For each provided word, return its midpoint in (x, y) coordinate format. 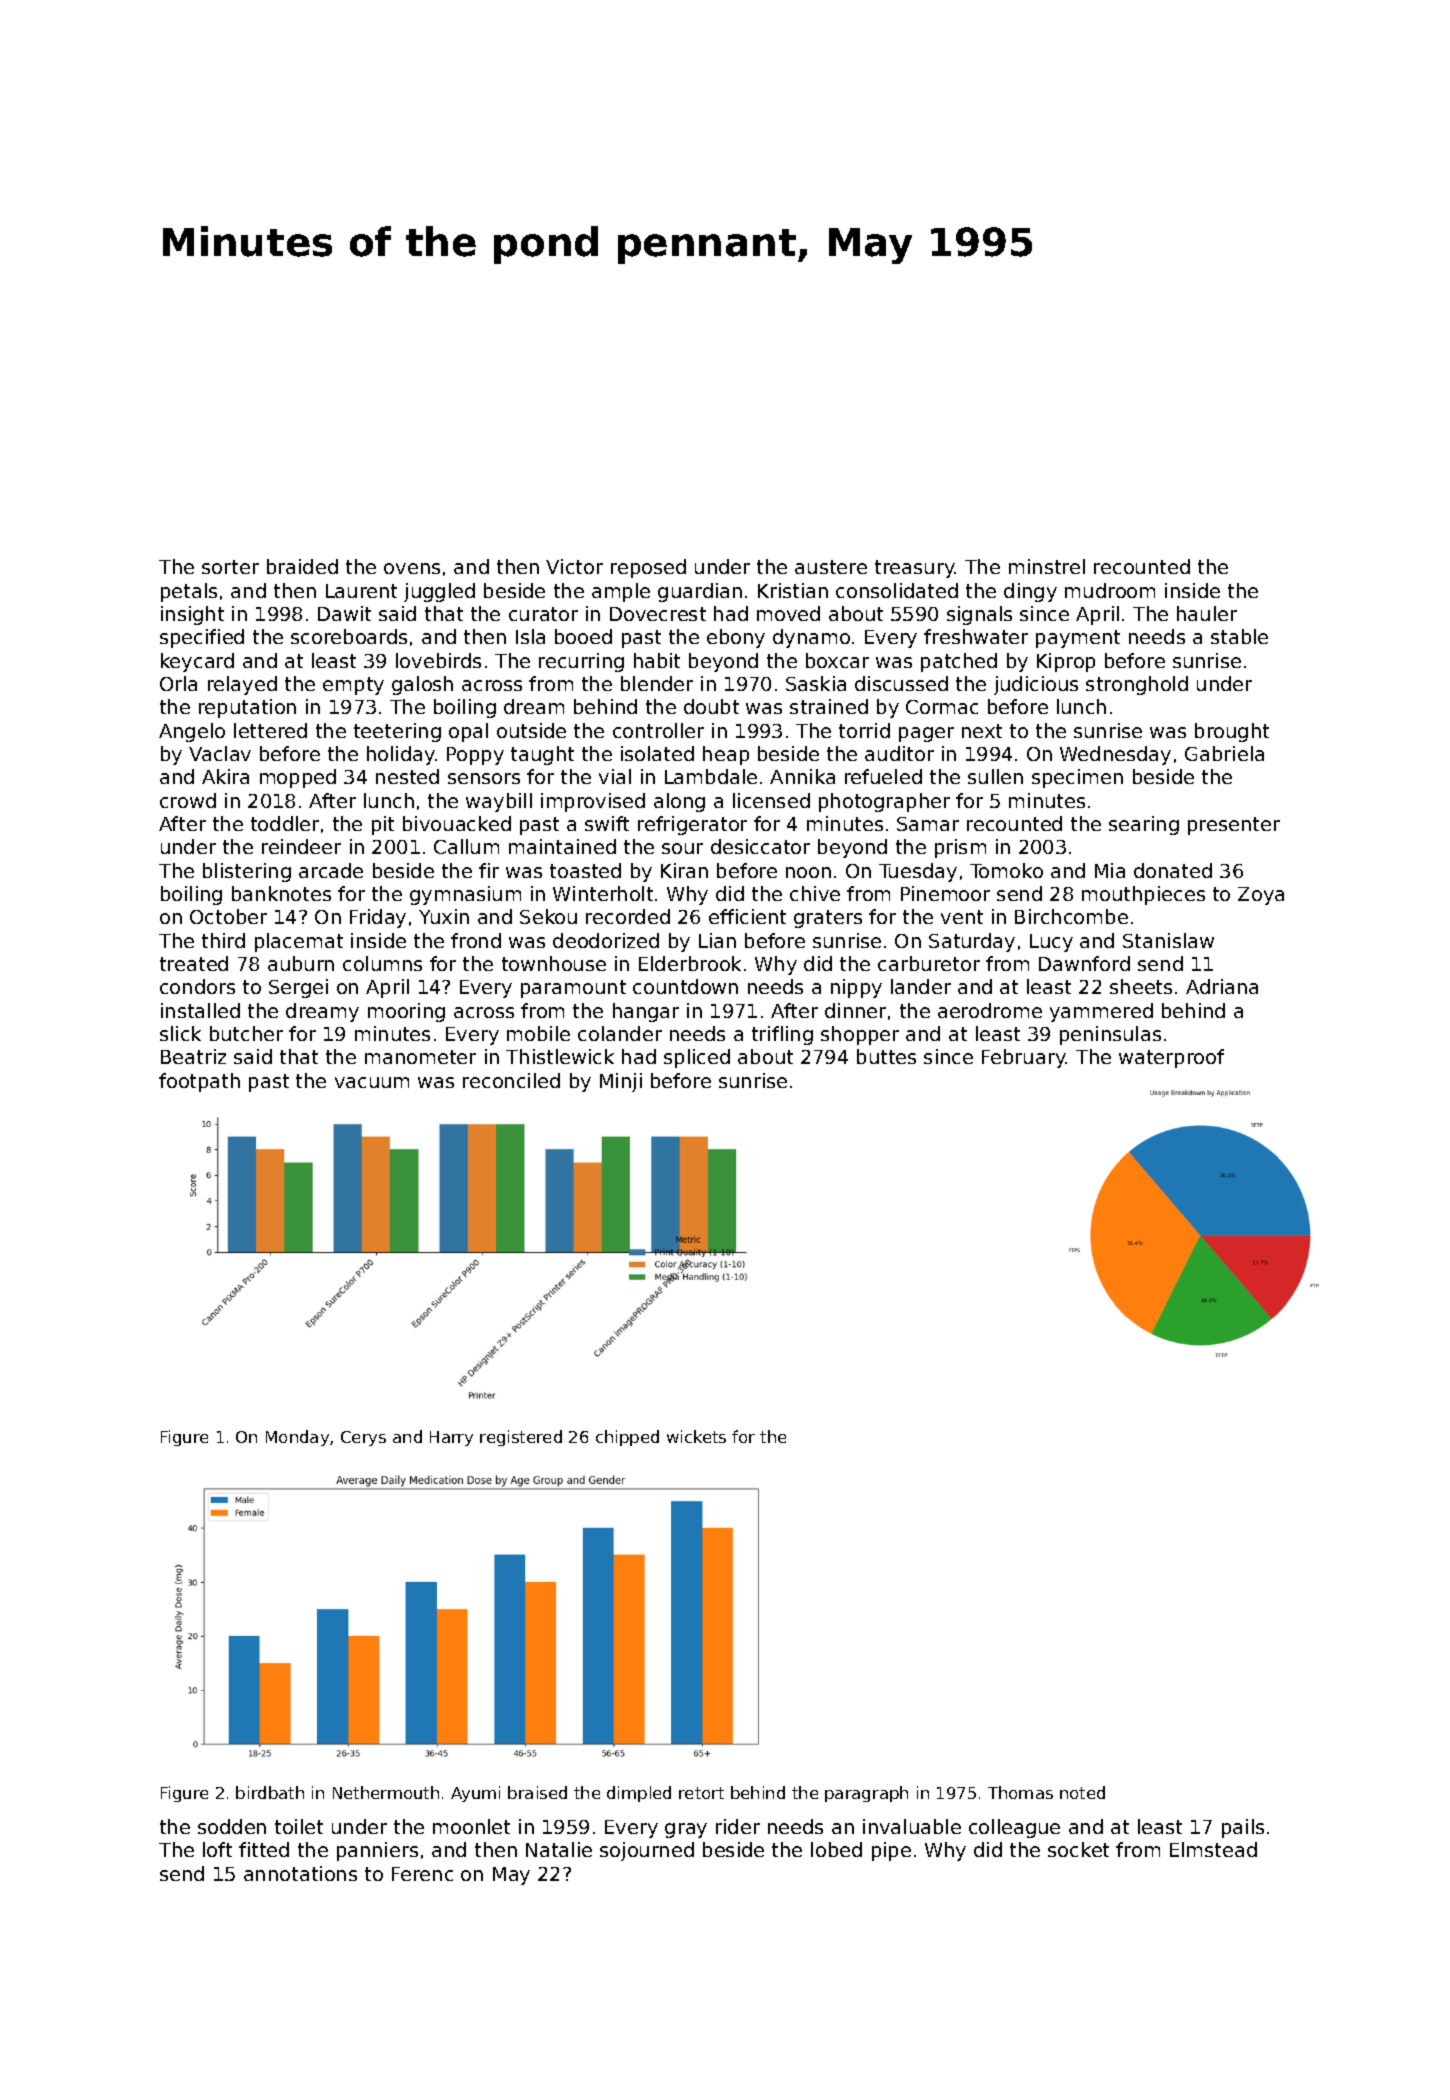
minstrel (1047, 566)
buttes (886, 1056)
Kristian (793, 590)
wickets (696, 1436)
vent (962, 917)
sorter (230, 567)
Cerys (363, 1438)
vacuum (372, 1082)
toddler (285, 823)
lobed (836, 1849)
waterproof (1171, 1058)
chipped (627, 1438)
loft (217, 1849)
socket (1078, 1849)
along (679, 802)
